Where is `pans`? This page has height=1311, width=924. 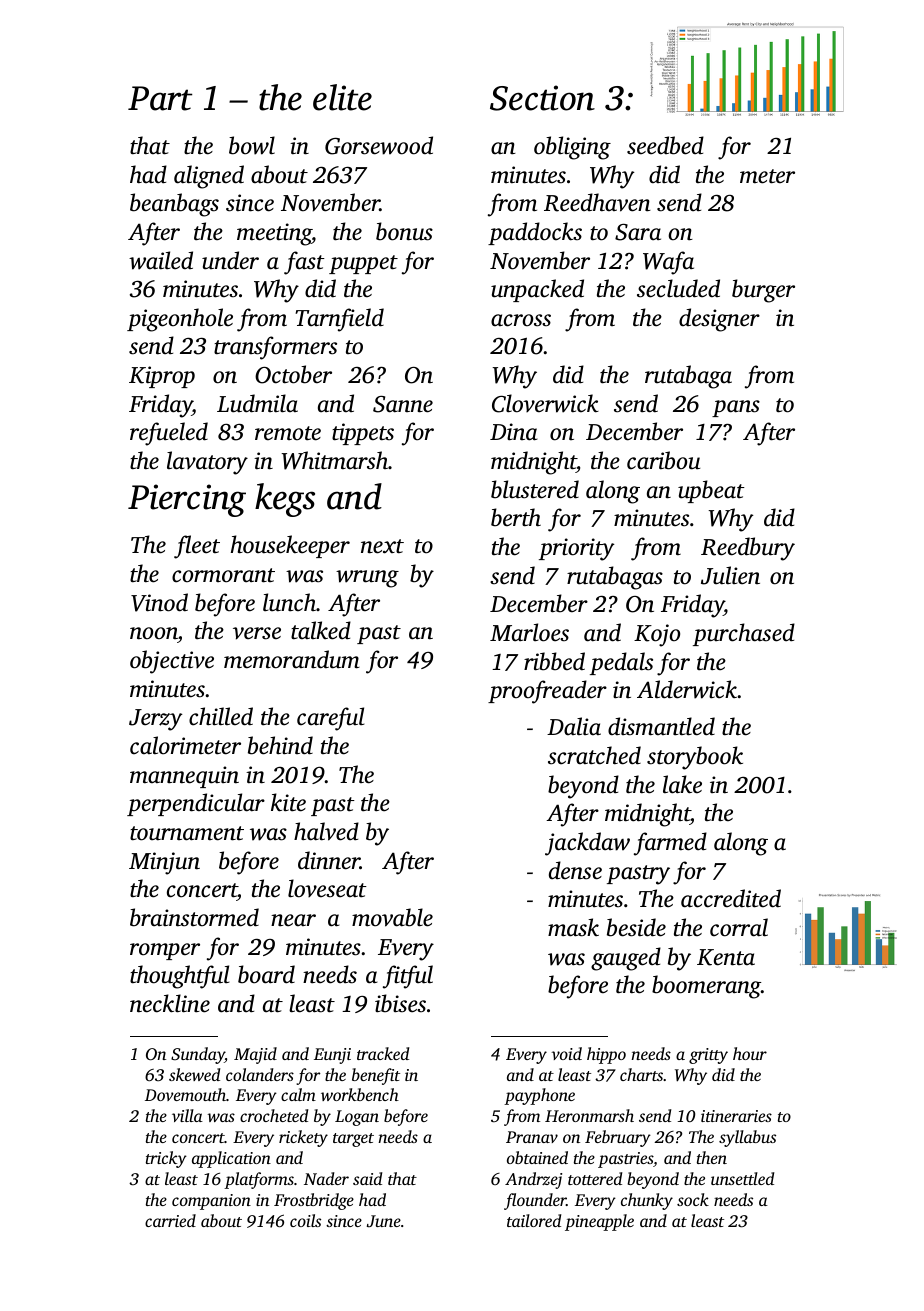 pans is located at coordinates (736, 408).
